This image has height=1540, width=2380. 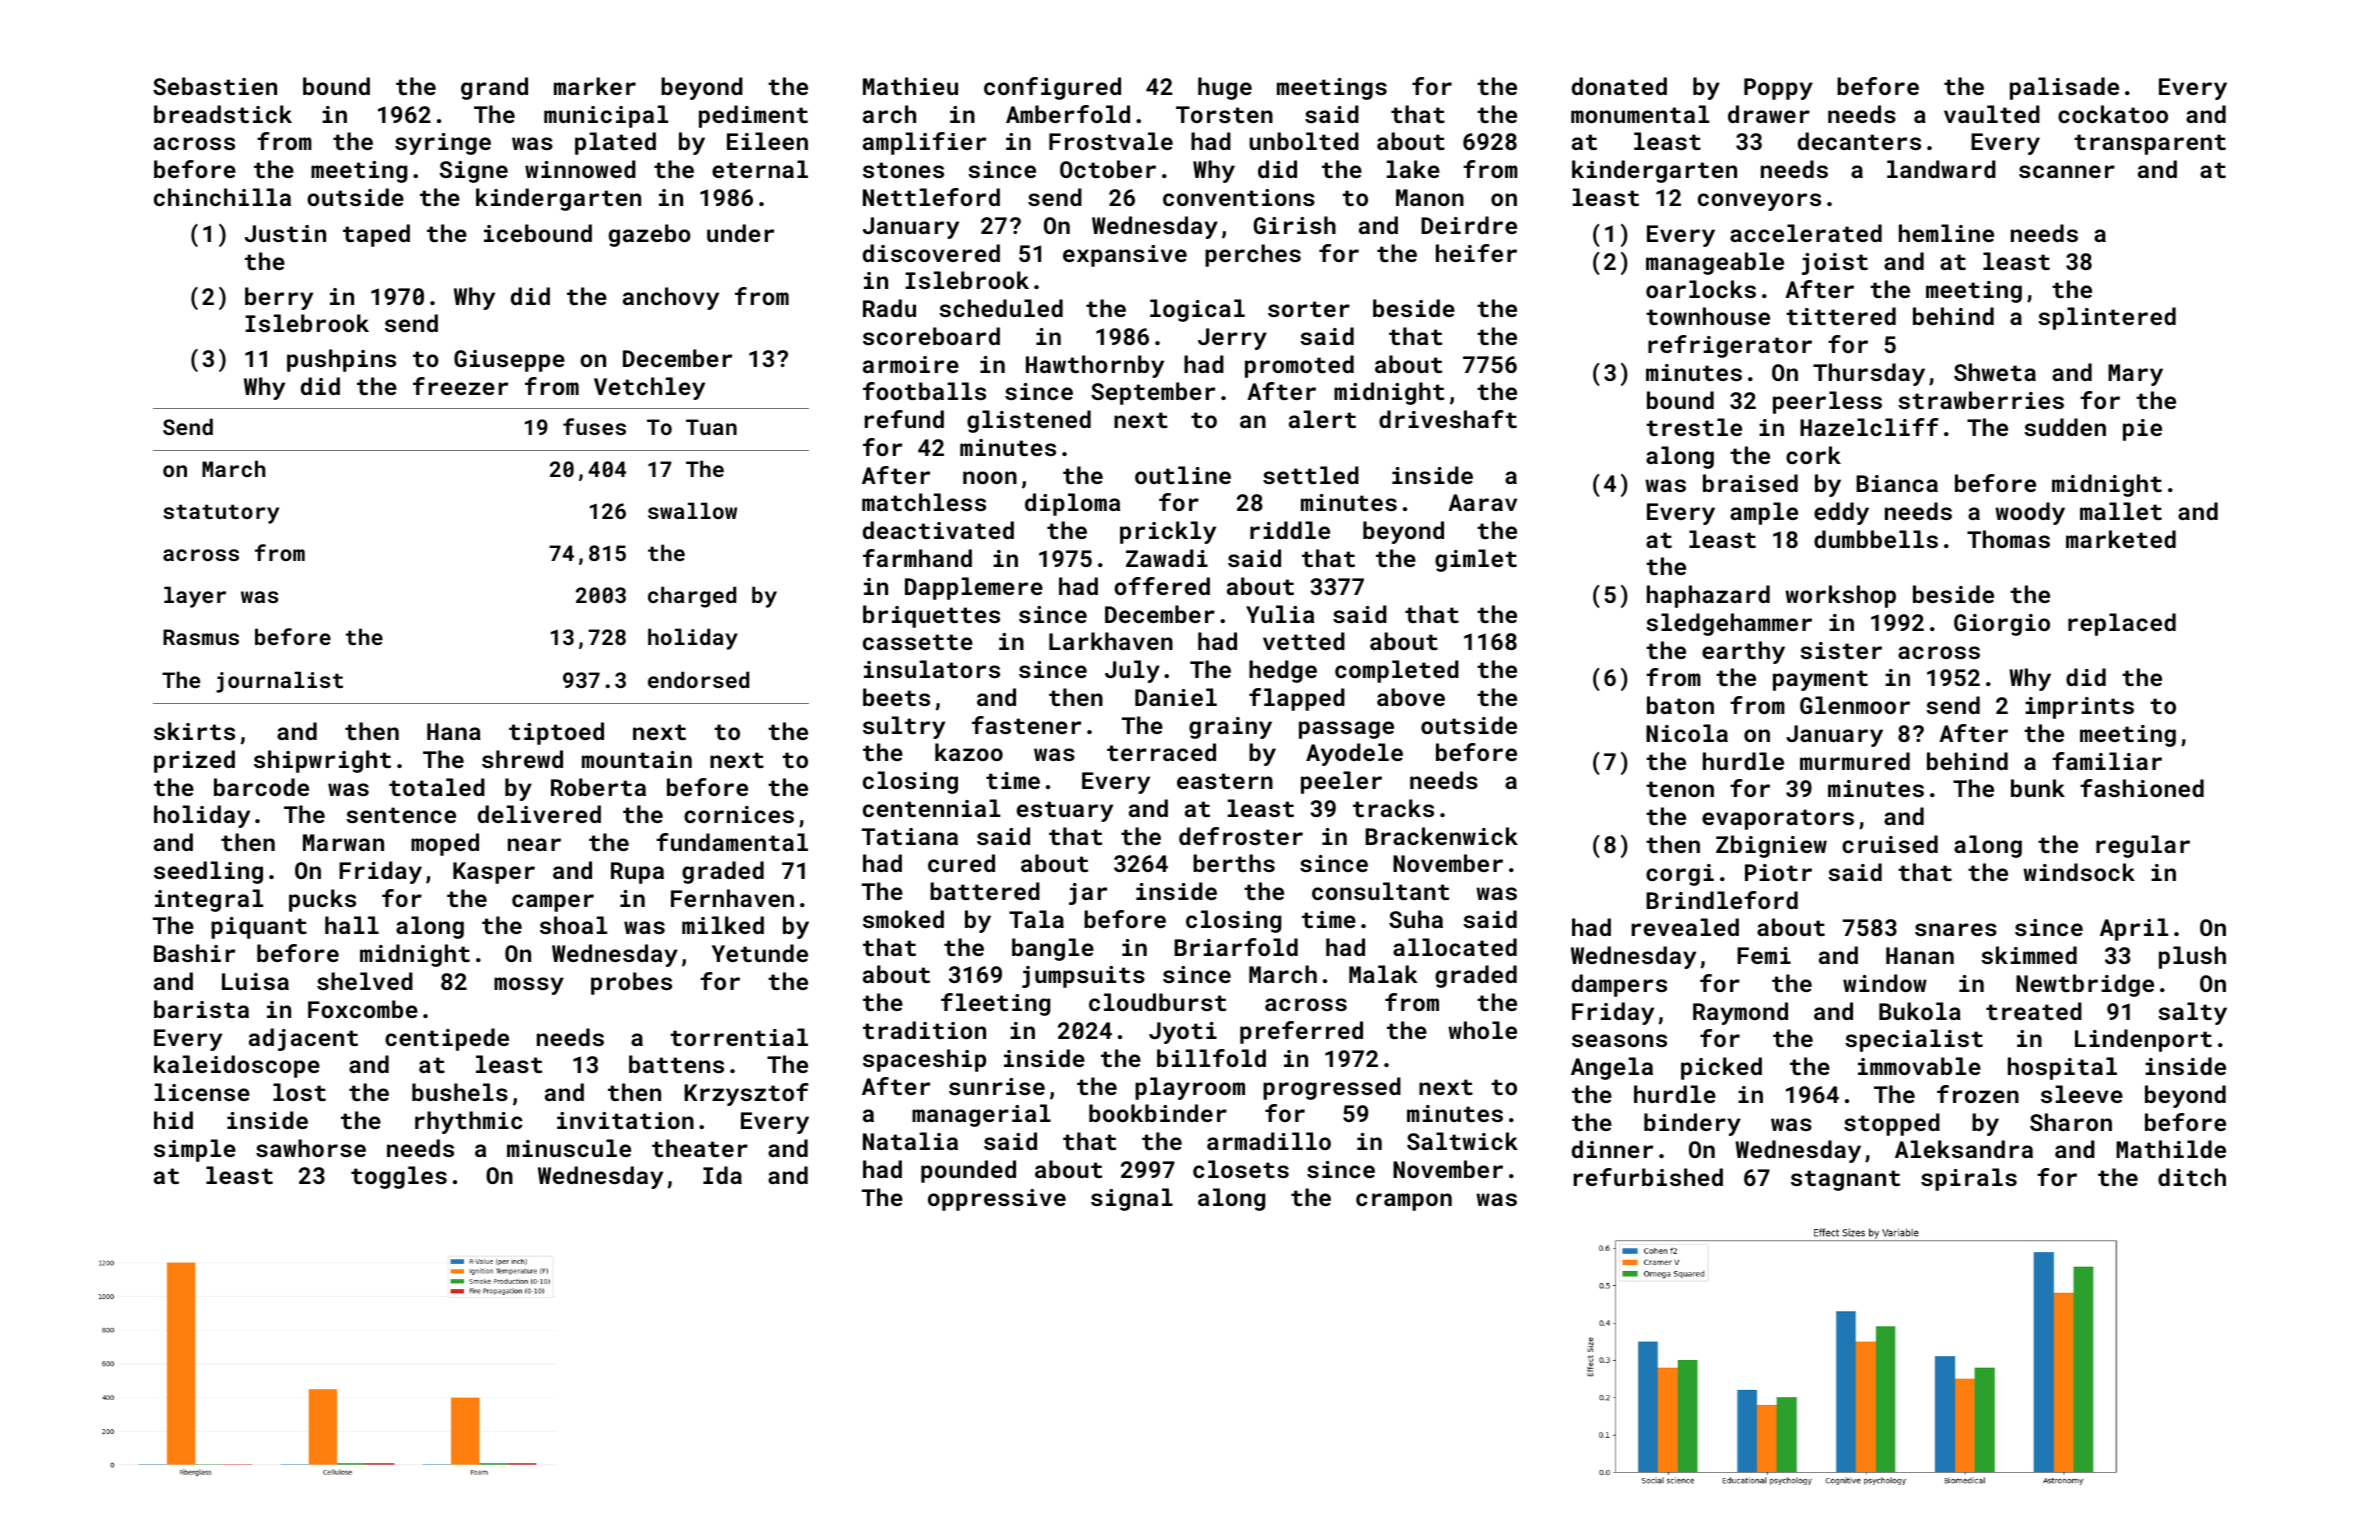 What do you see at coordinates (889, 308) in the image?
I see `Radu` at bounding box center [889, 308].
